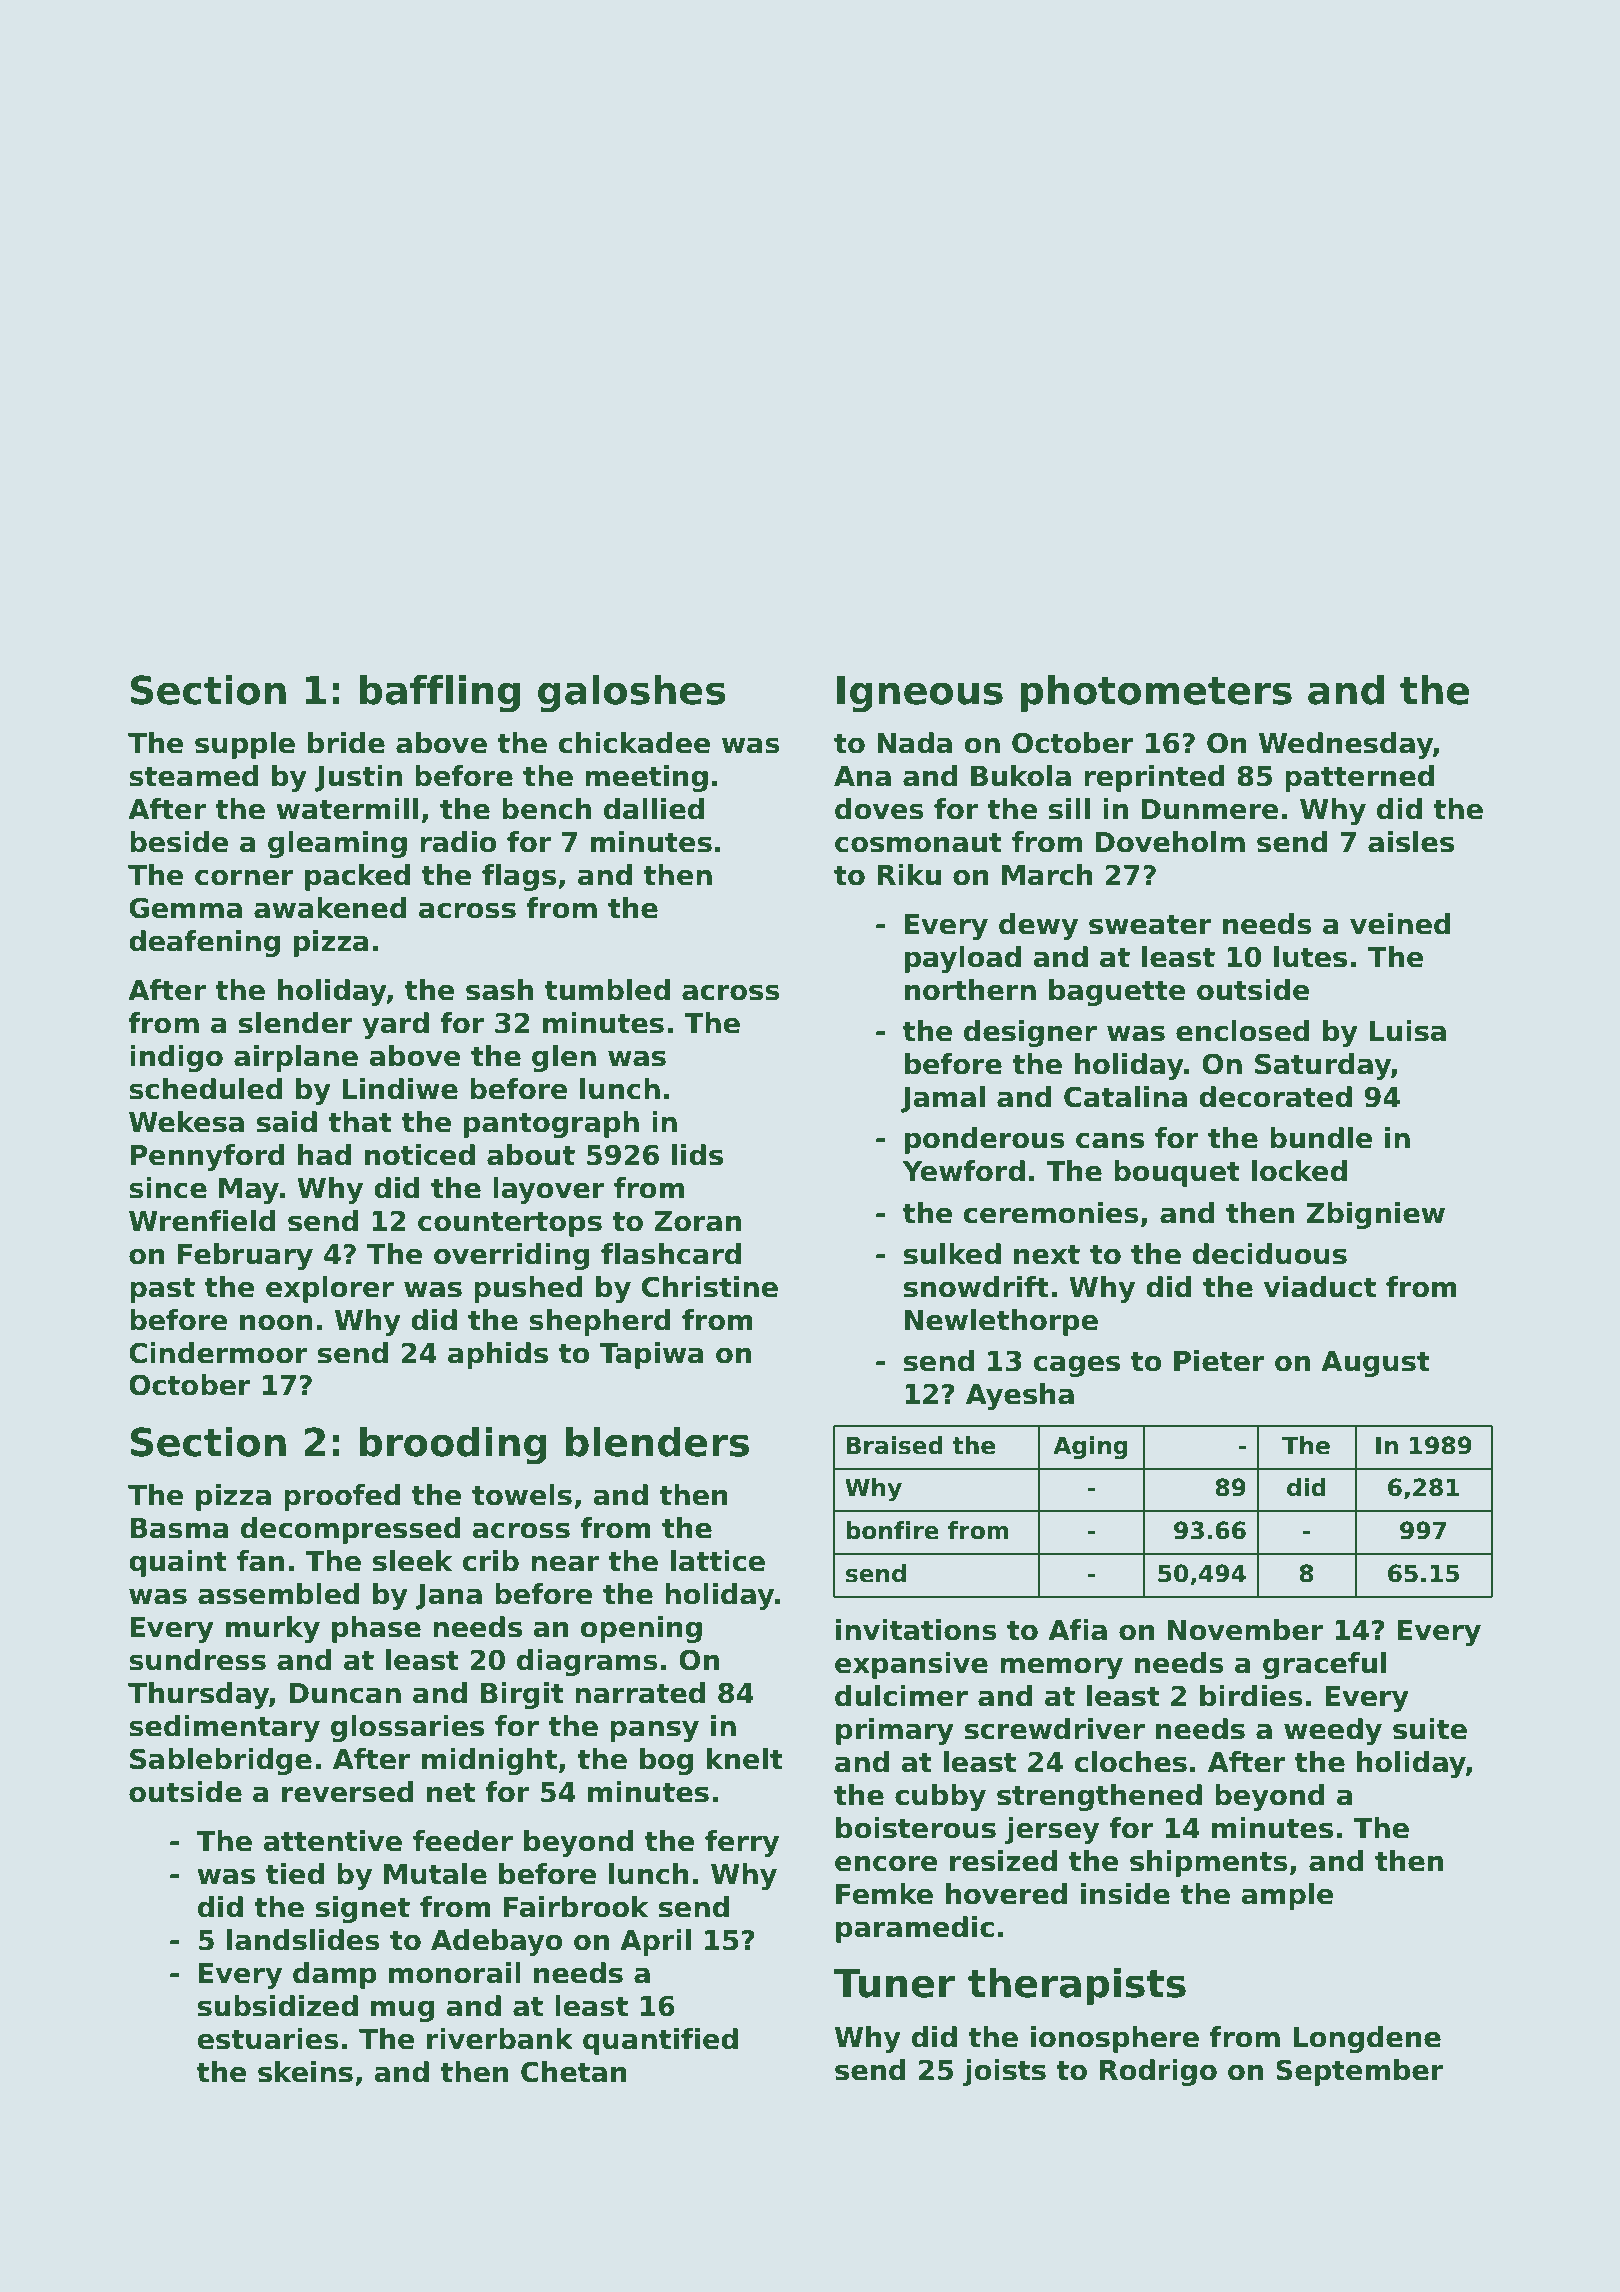 The width and height of the document is (1620, 2292). Describe the element at coordinates (587, 1662) in the document. I see `diagrams` at that location.
